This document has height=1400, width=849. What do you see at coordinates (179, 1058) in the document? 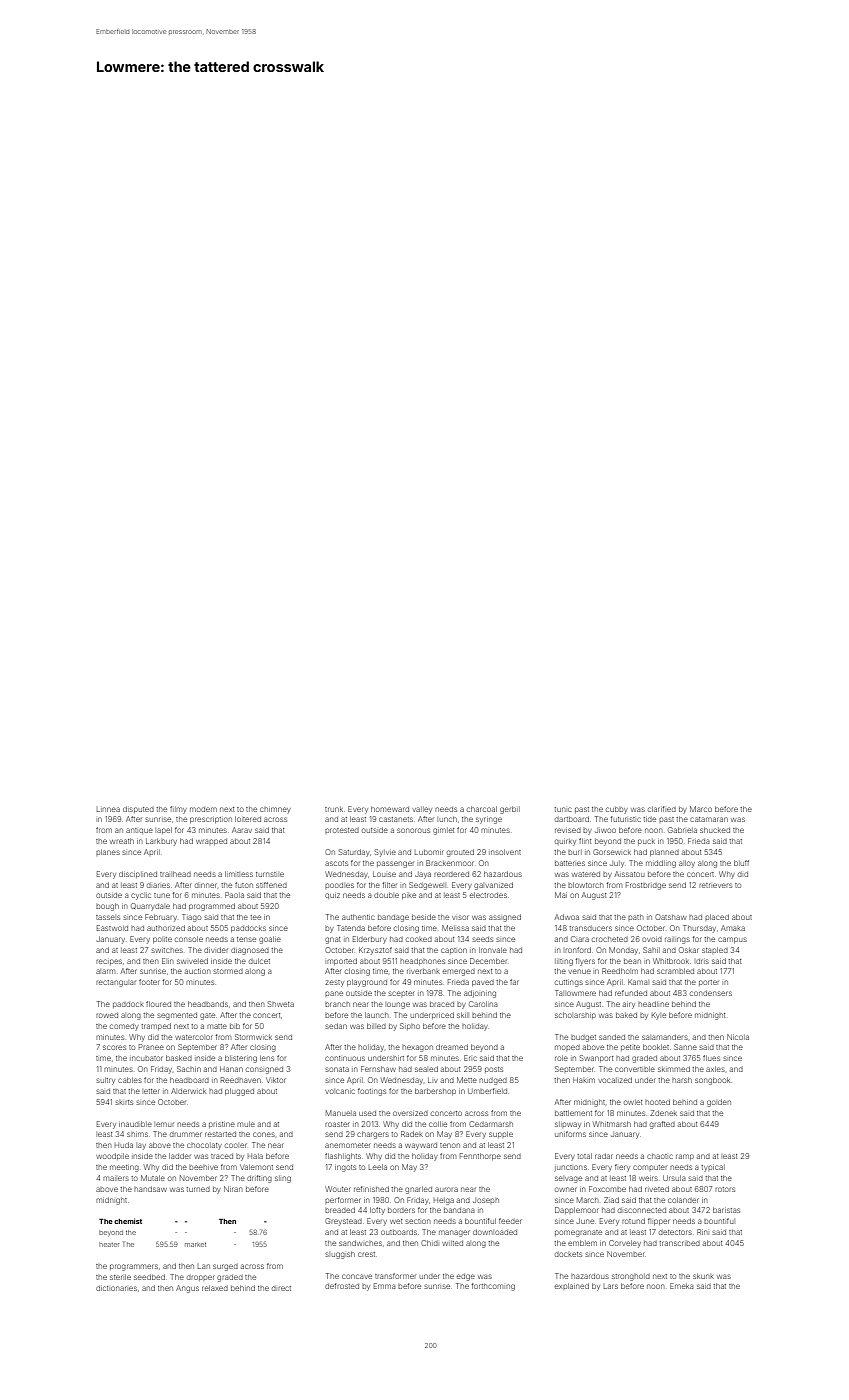
I see `basked` at bounding box center [179, 1058].
